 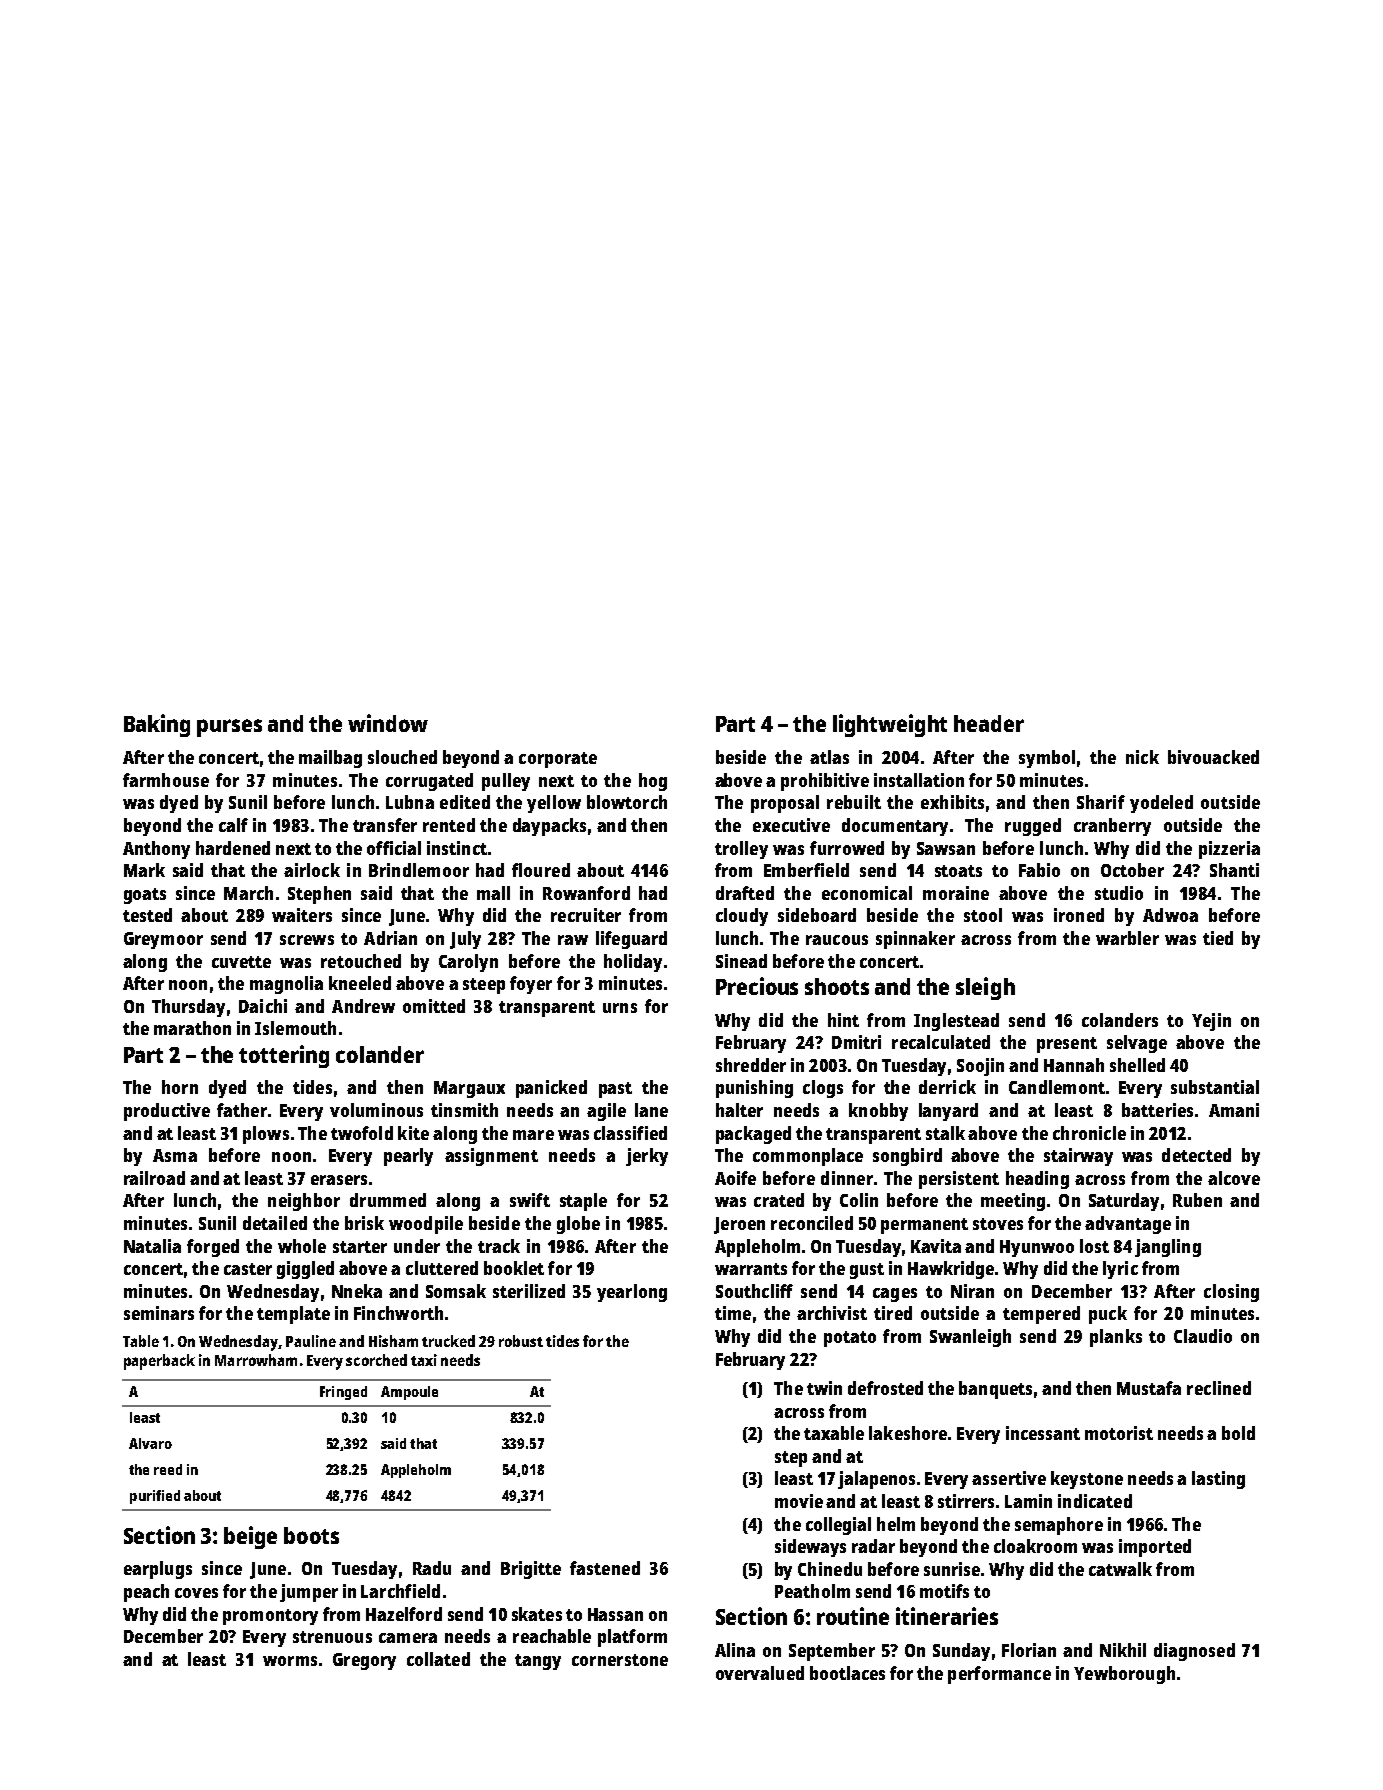 What do you see at coordinates (290, 1661) in the document?
I see `worms` at bounding box center [290, 1661].
